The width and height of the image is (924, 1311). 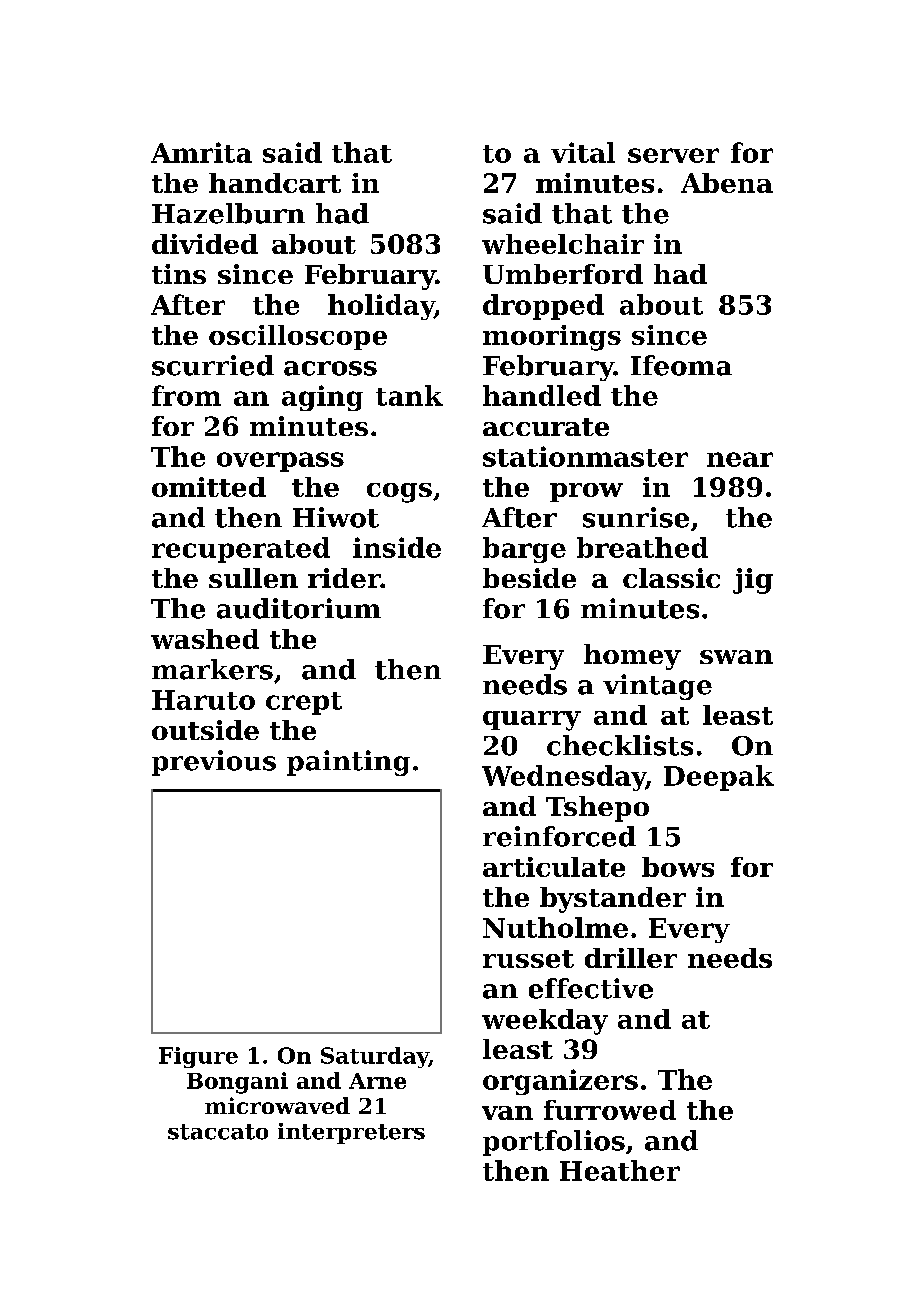 I want to click on Saturday, so click(x=375, y=1057).
